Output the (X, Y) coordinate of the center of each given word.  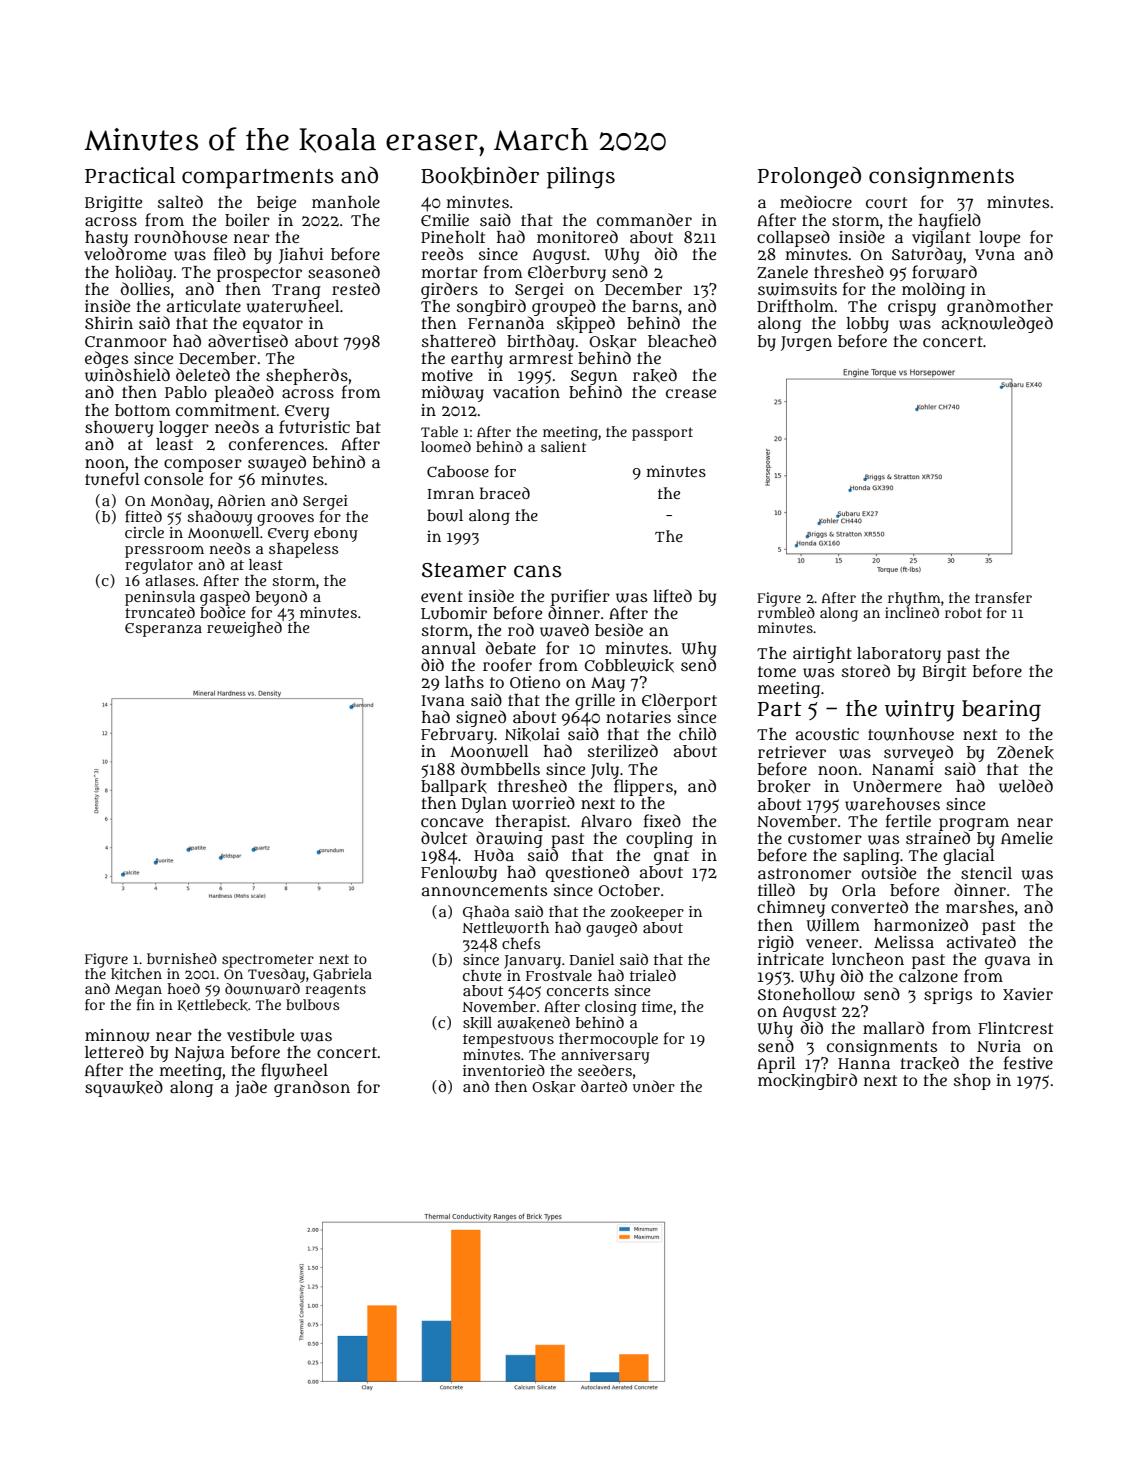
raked (655, 375)
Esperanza (163, 630)
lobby (867, 325)
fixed (662, 821)
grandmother (1000, 307)
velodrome (125, 253)
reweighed (244, 629)
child (697, 733)
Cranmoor (126, 341)
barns (655, 306)
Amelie (1027, 838)
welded (1026, 786)
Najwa (199, 1054)
